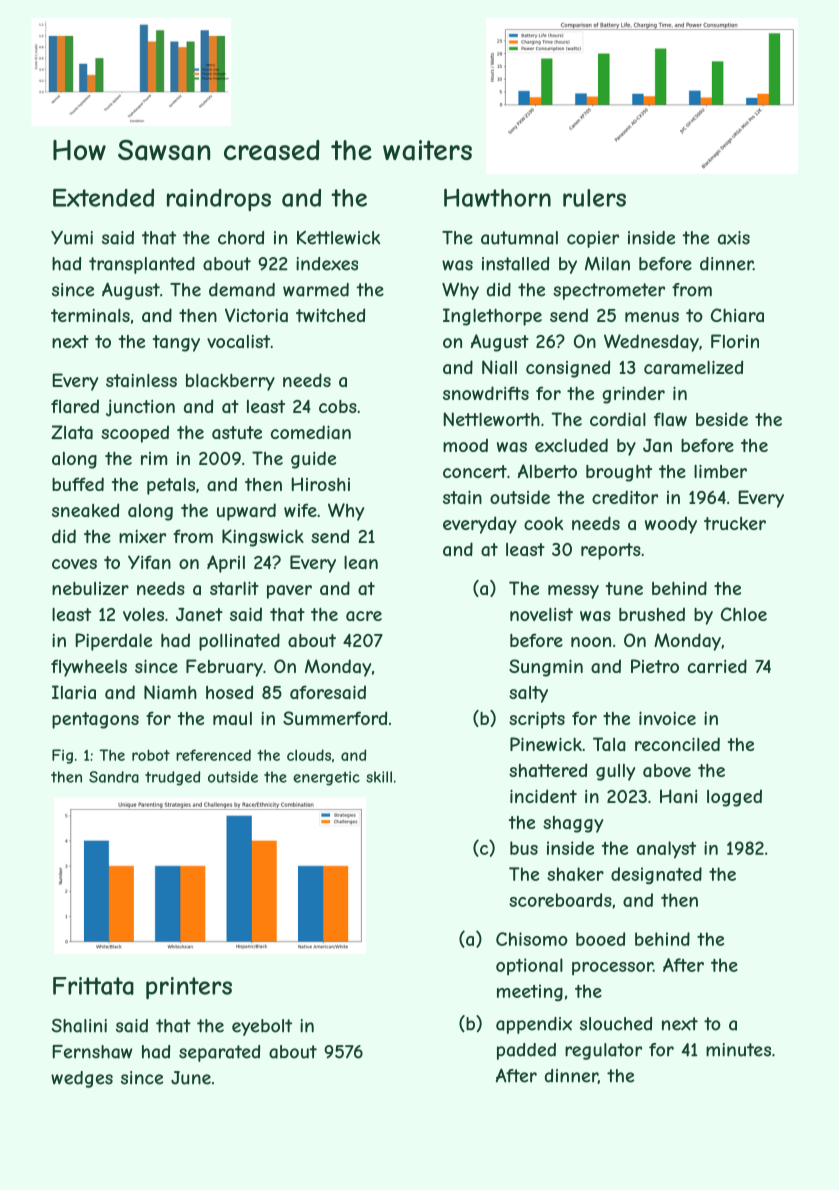  Describe the element at coordinates (497, 197) in the document. I see `Hawthorn` at that location.
